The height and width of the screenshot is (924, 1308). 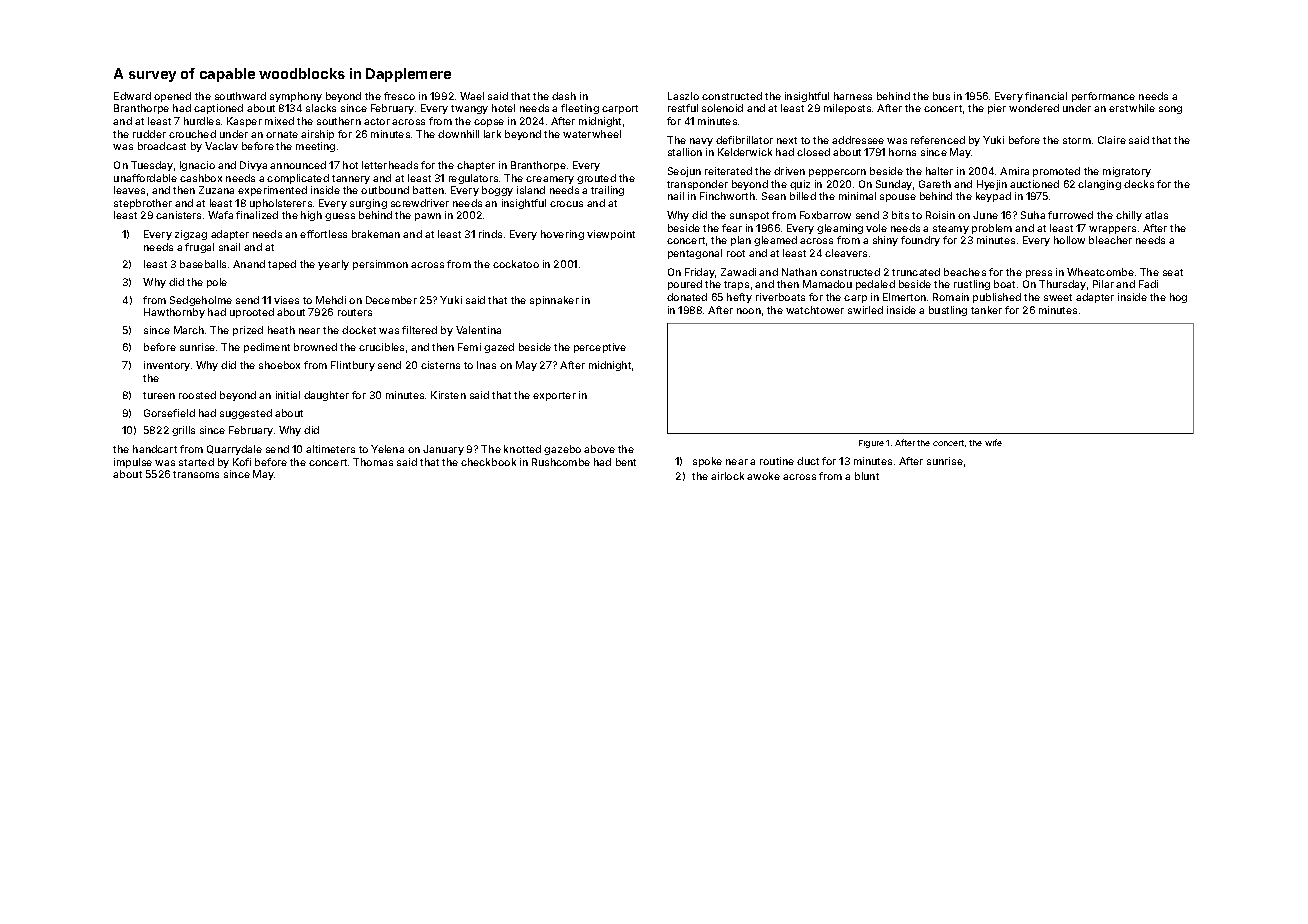 What do you see at coordinates (993, 442) in the screenshot?
I see `wife` at bounding box center [993, 442].
